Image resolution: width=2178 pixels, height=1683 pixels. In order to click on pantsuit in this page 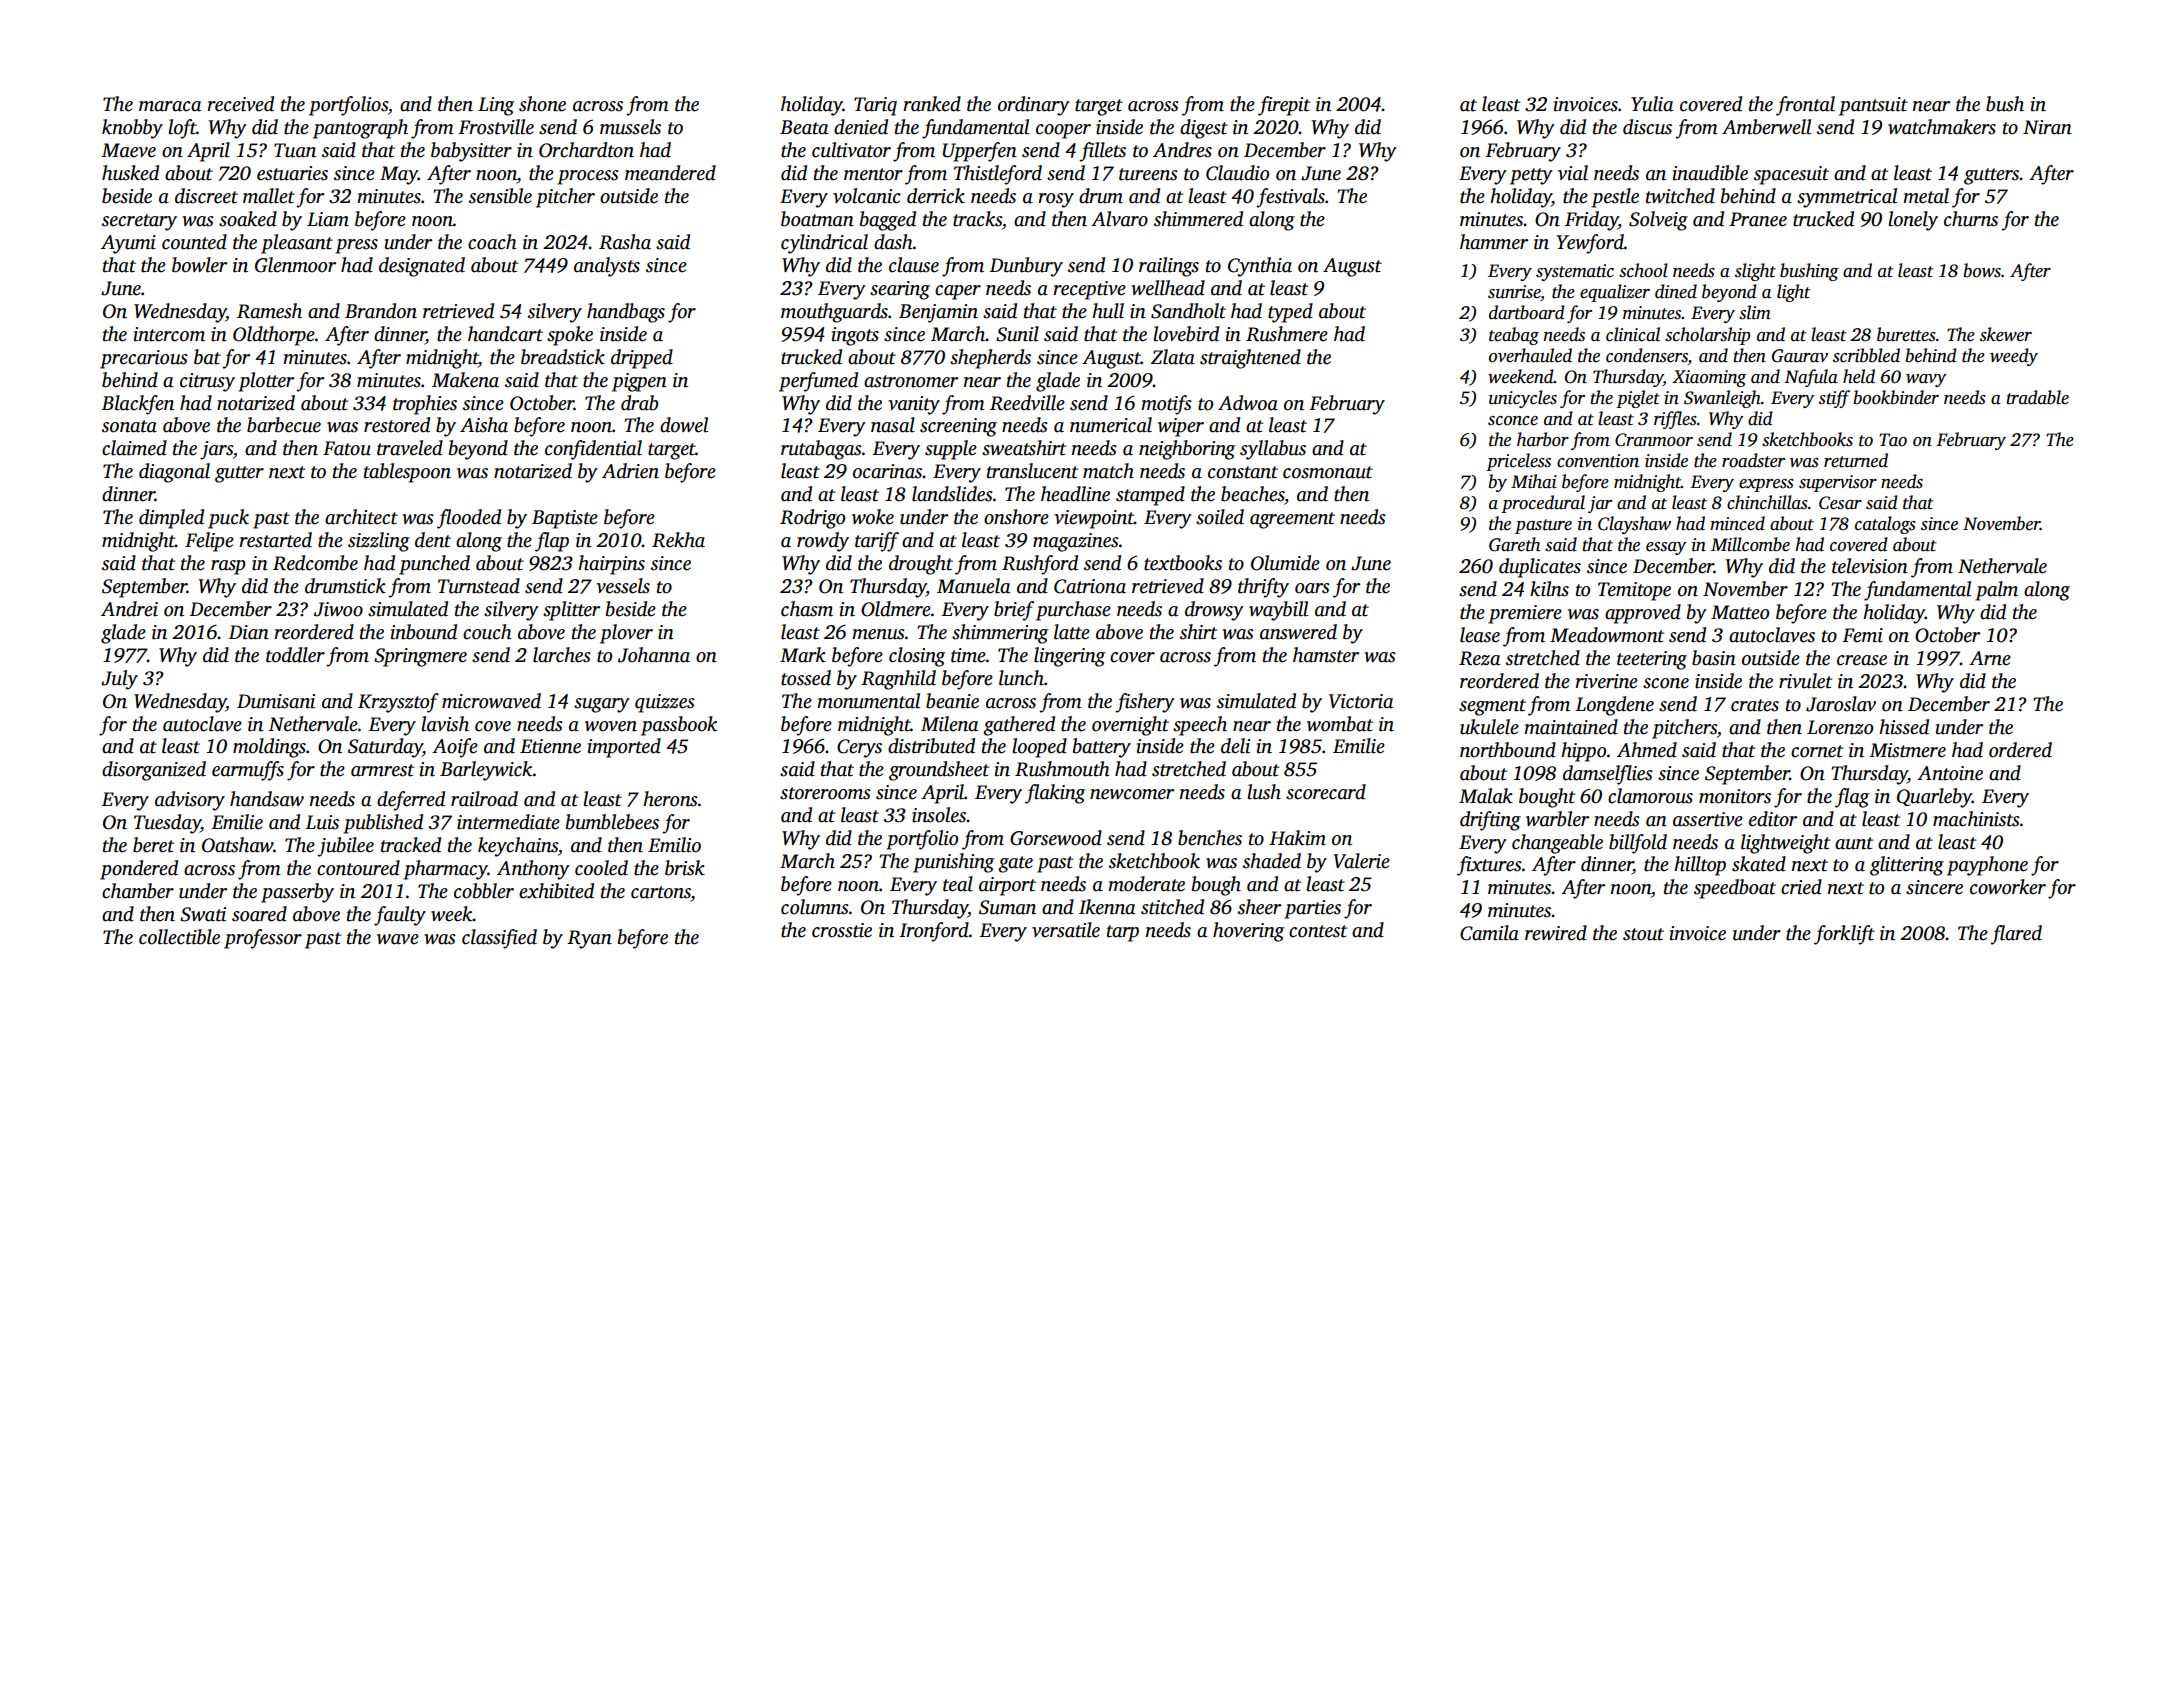, I will do `click(1873, 106)`.
